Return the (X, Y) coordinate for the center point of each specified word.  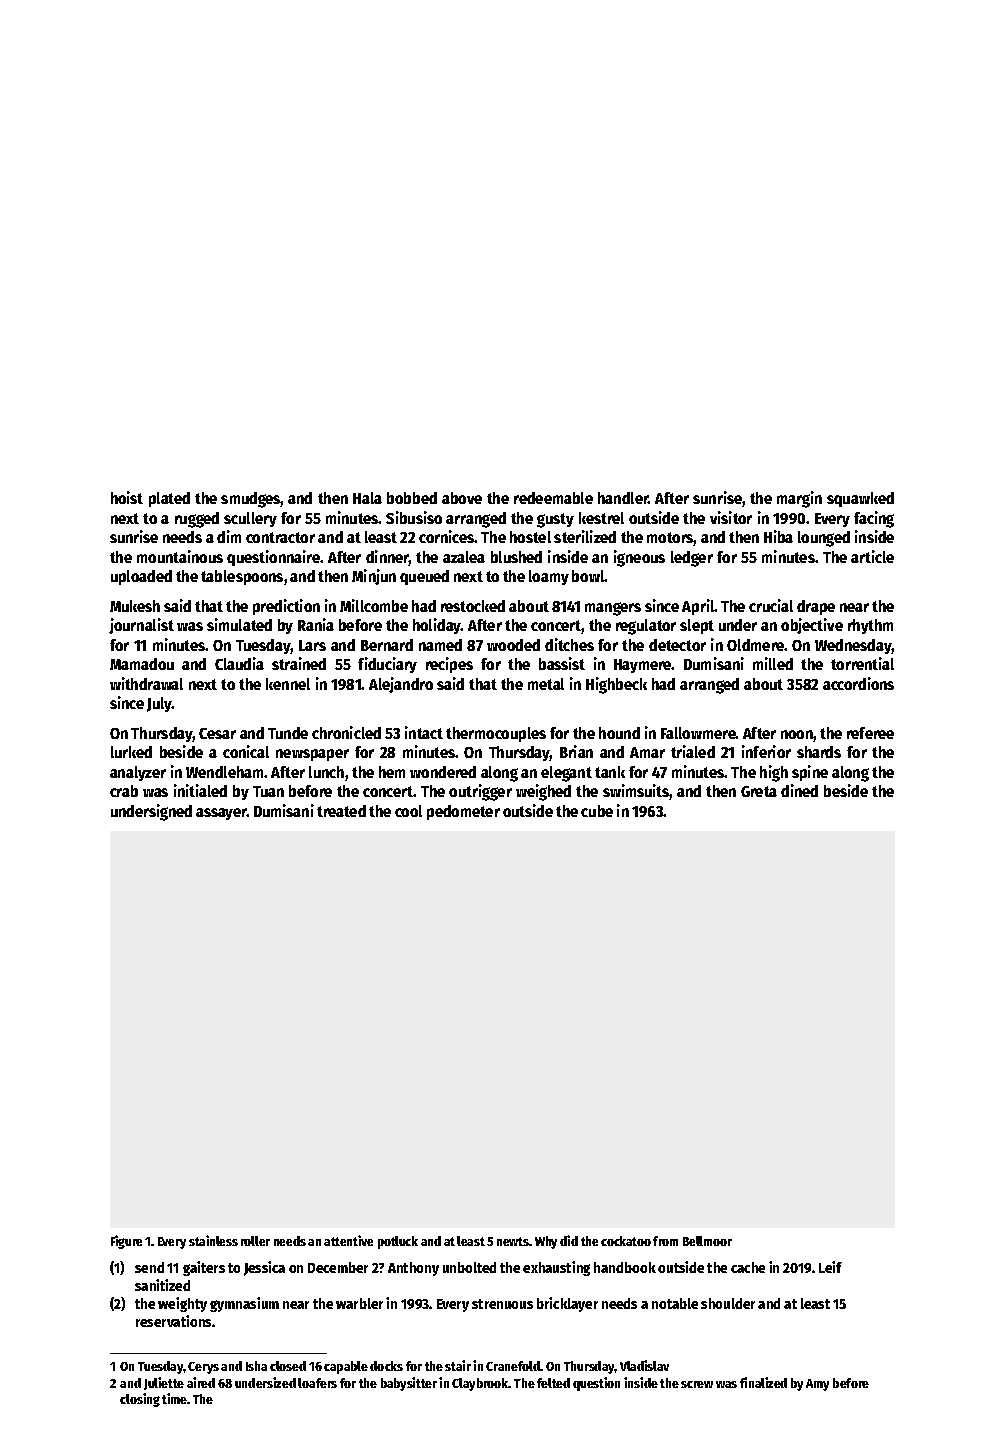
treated (341, 811)
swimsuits (636, 792)
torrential (862, 663)
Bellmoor (707, 1241)
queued (424, 577)
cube (597, 811)
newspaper (312, 755)
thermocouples (496, 734)
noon (797, 736)
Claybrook (480, 1384)
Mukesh (135, 606)
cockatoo (626, 1241)
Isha (256, 1366)
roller (255, 1241)
